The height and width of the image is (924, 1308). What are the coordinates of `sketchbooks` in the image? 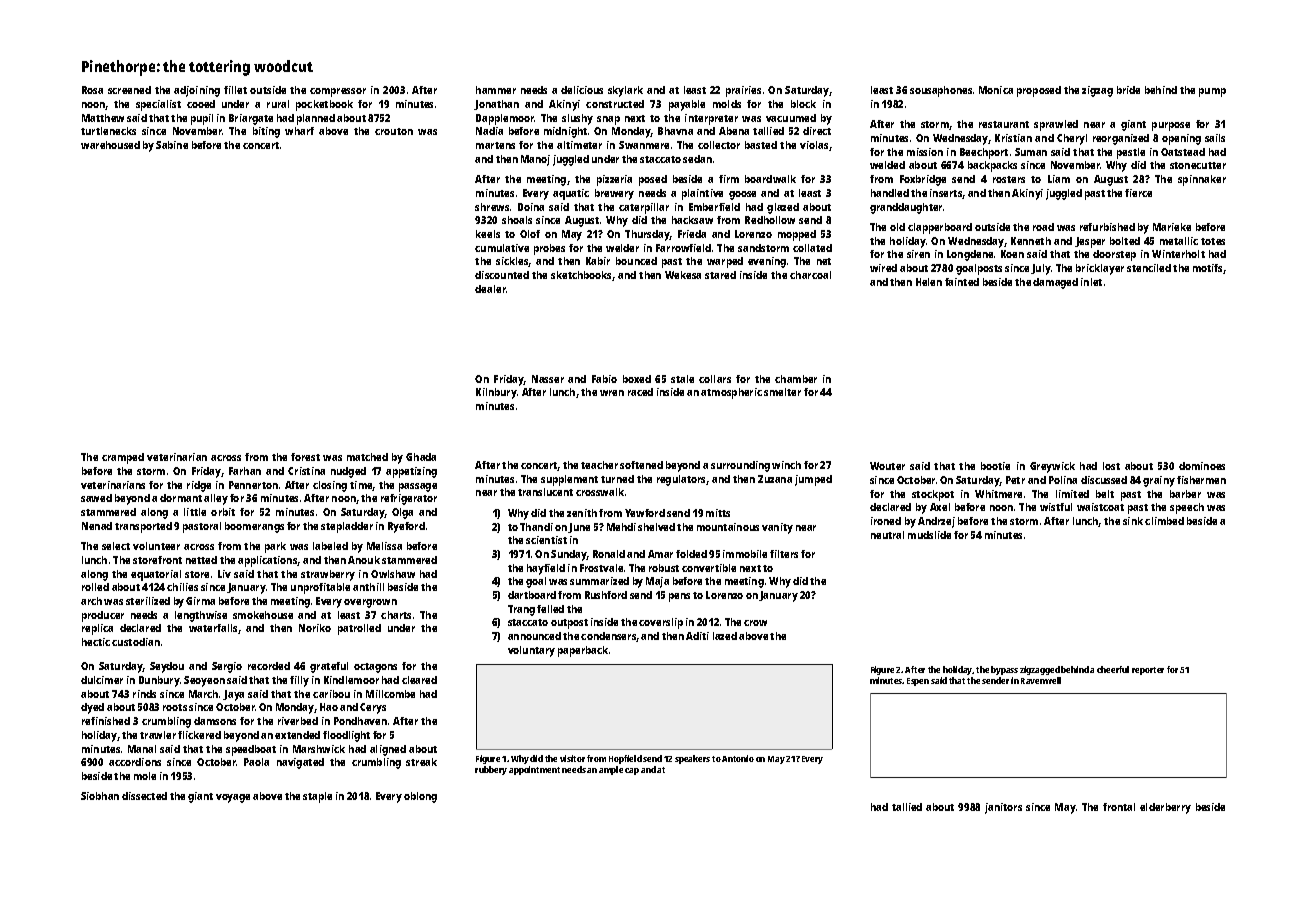 It's located at (581, 275).
